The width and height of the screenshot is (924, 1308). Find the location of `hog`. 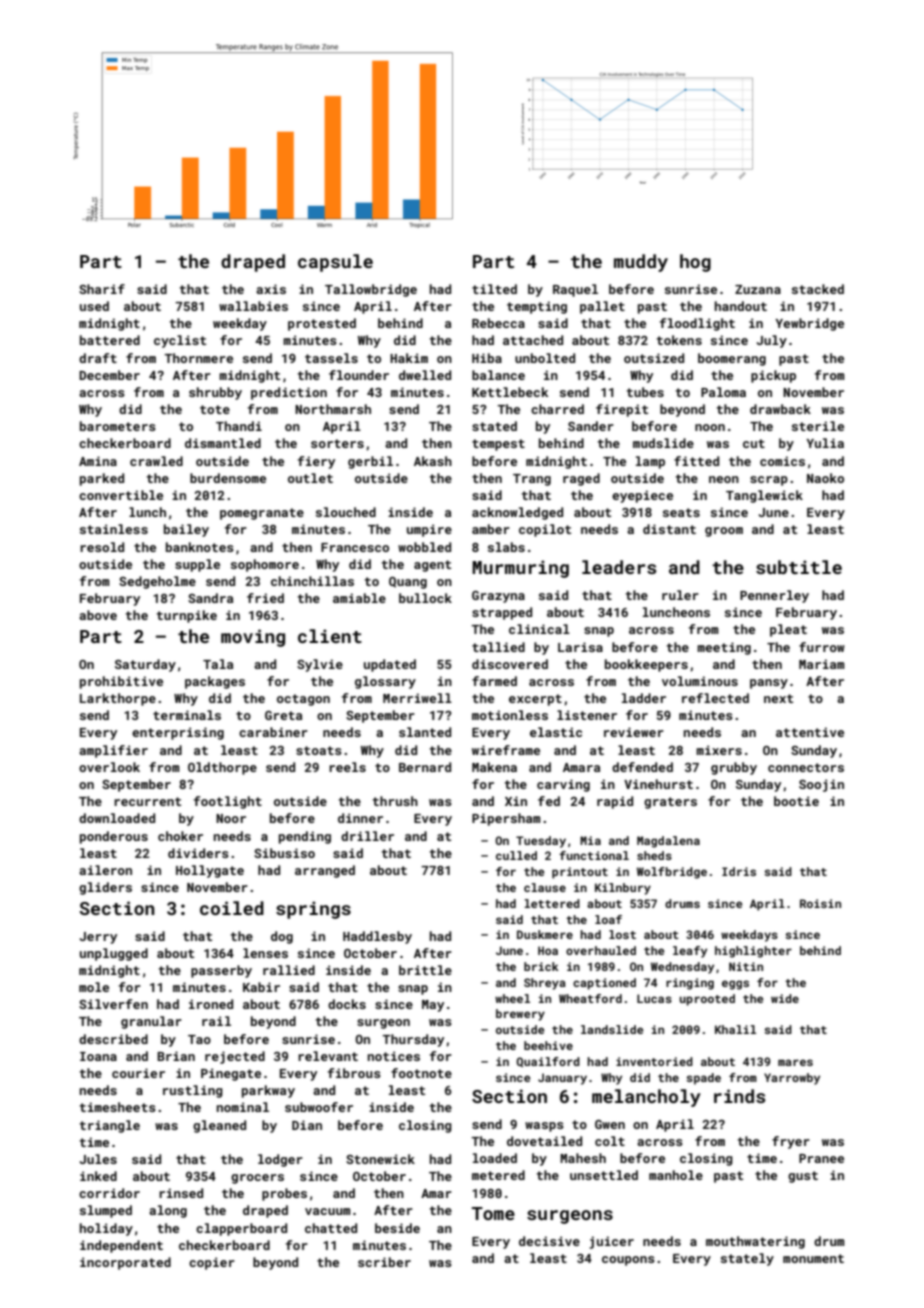

hog is located at coordinates (695, 263).
